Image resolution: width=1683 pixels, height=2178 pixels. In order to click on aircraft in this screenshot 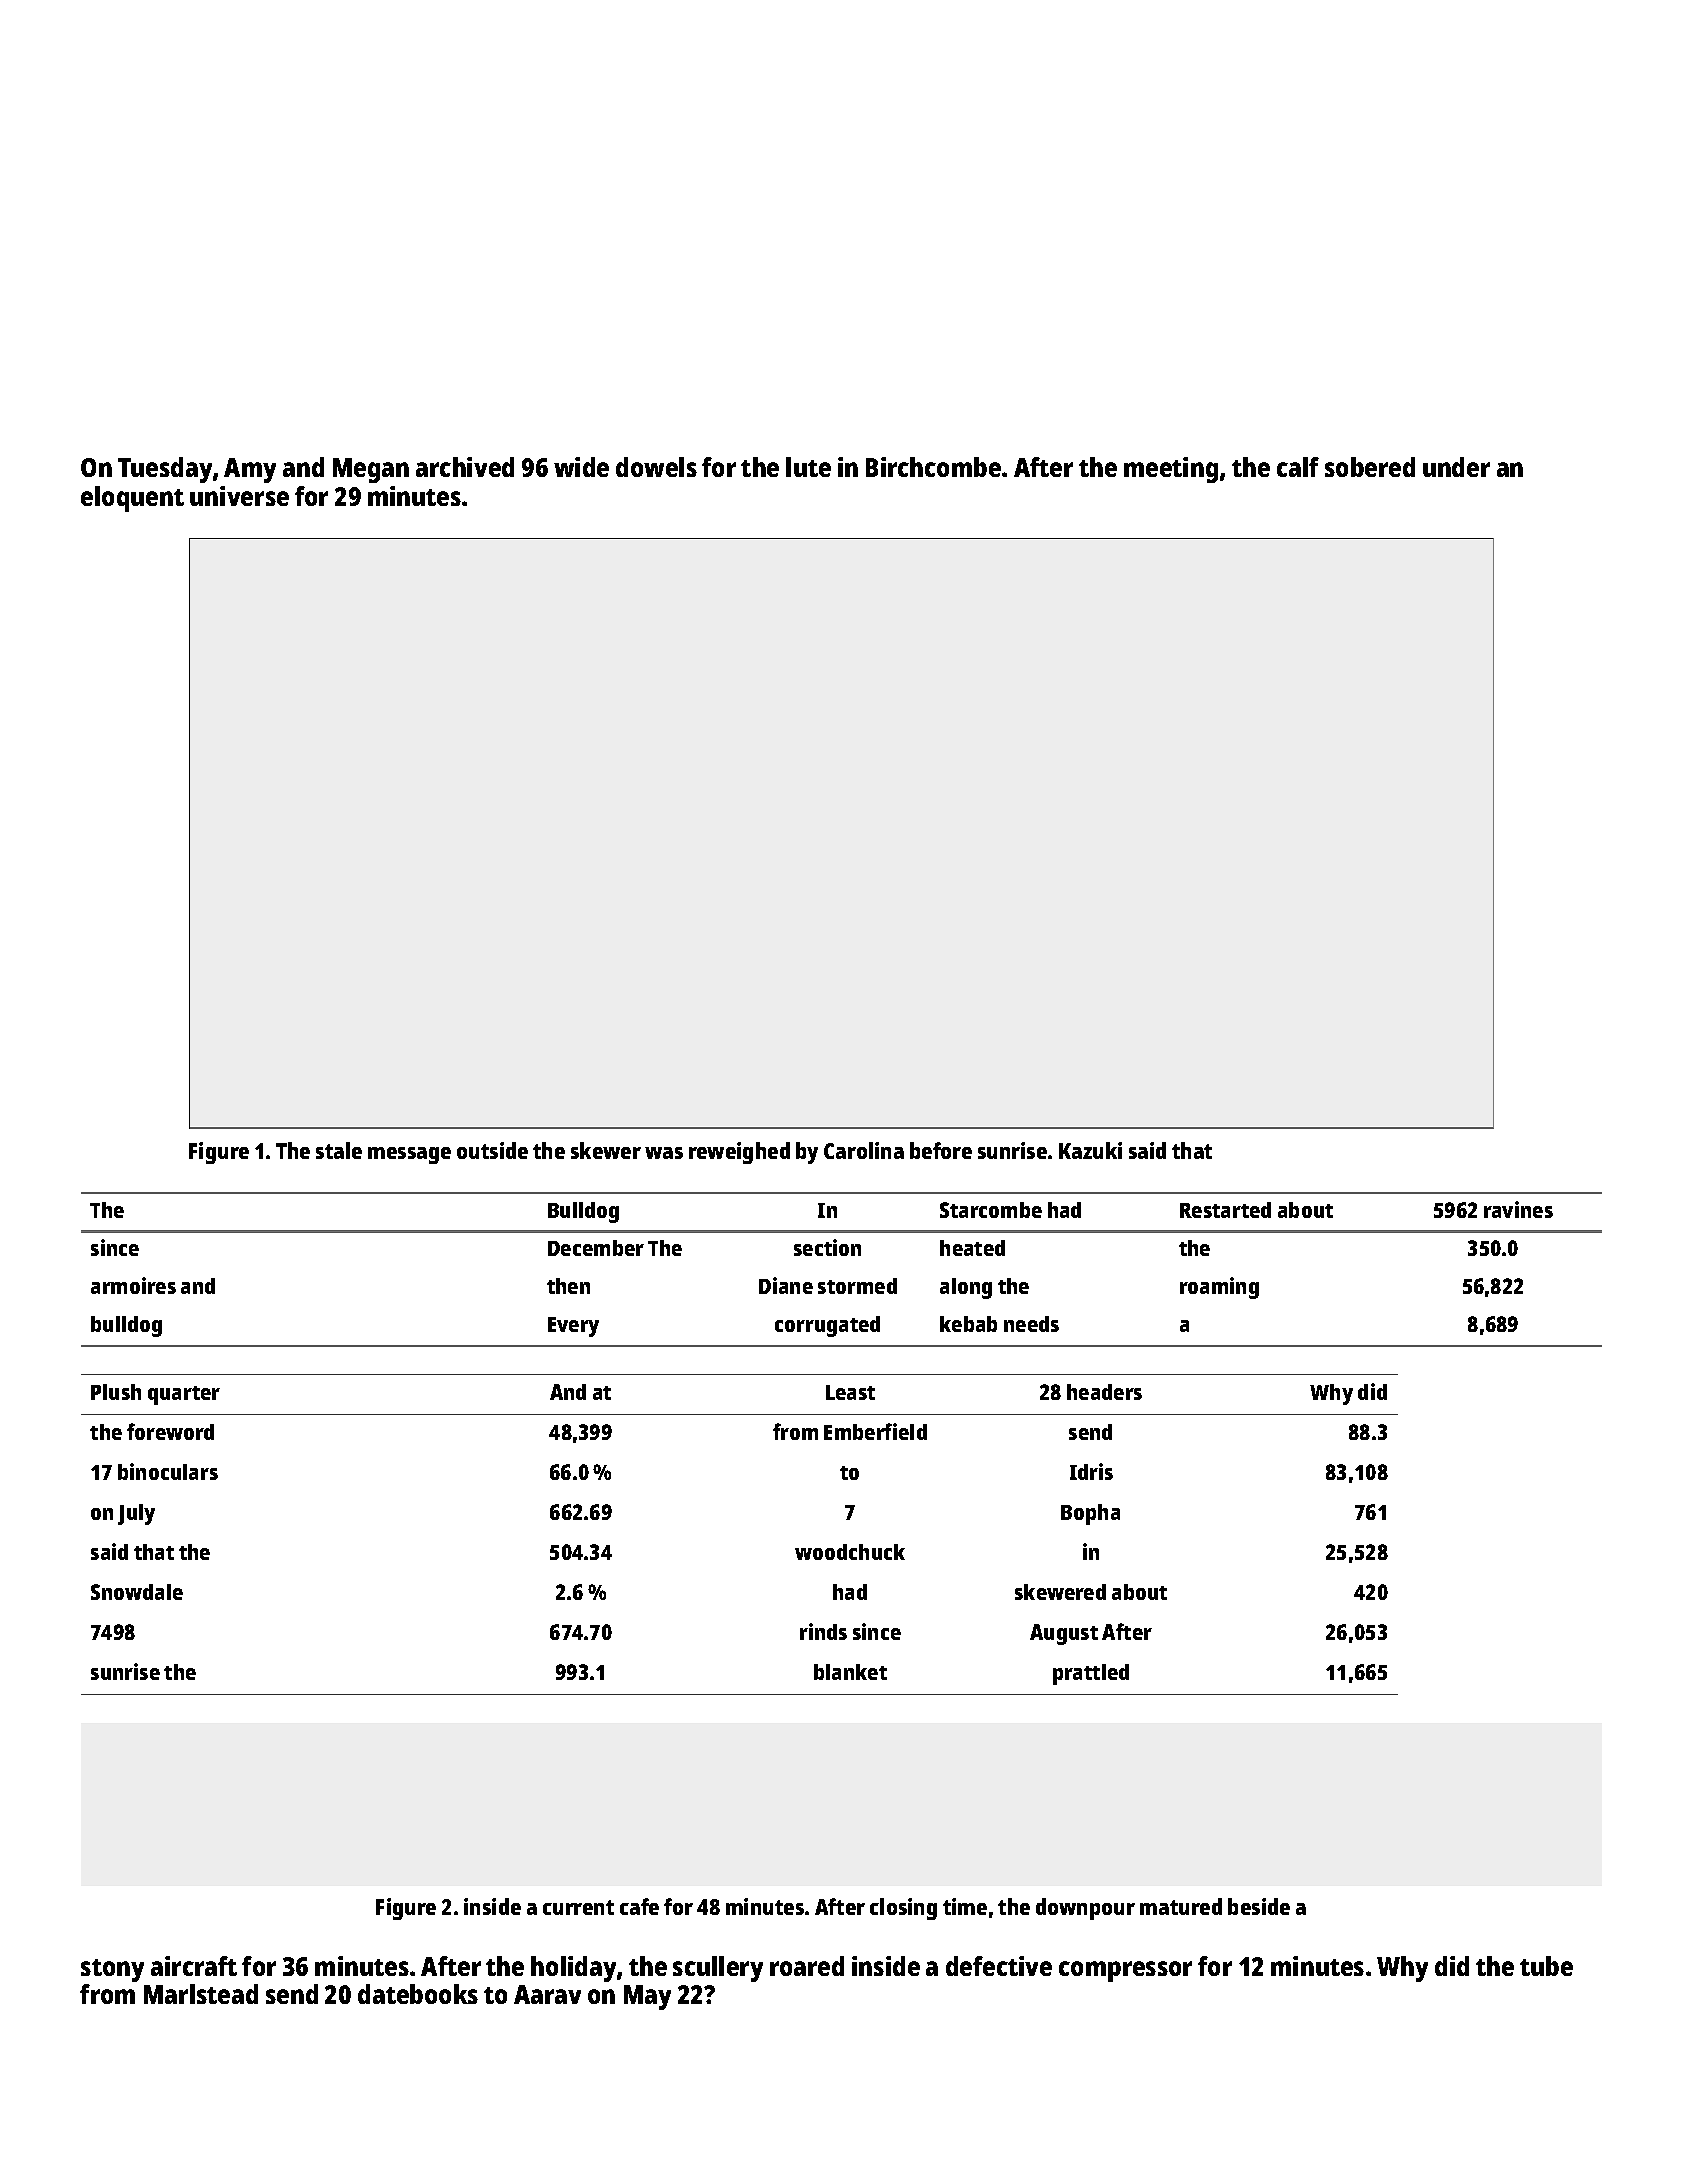, I will do `click(194, 1966)`.
